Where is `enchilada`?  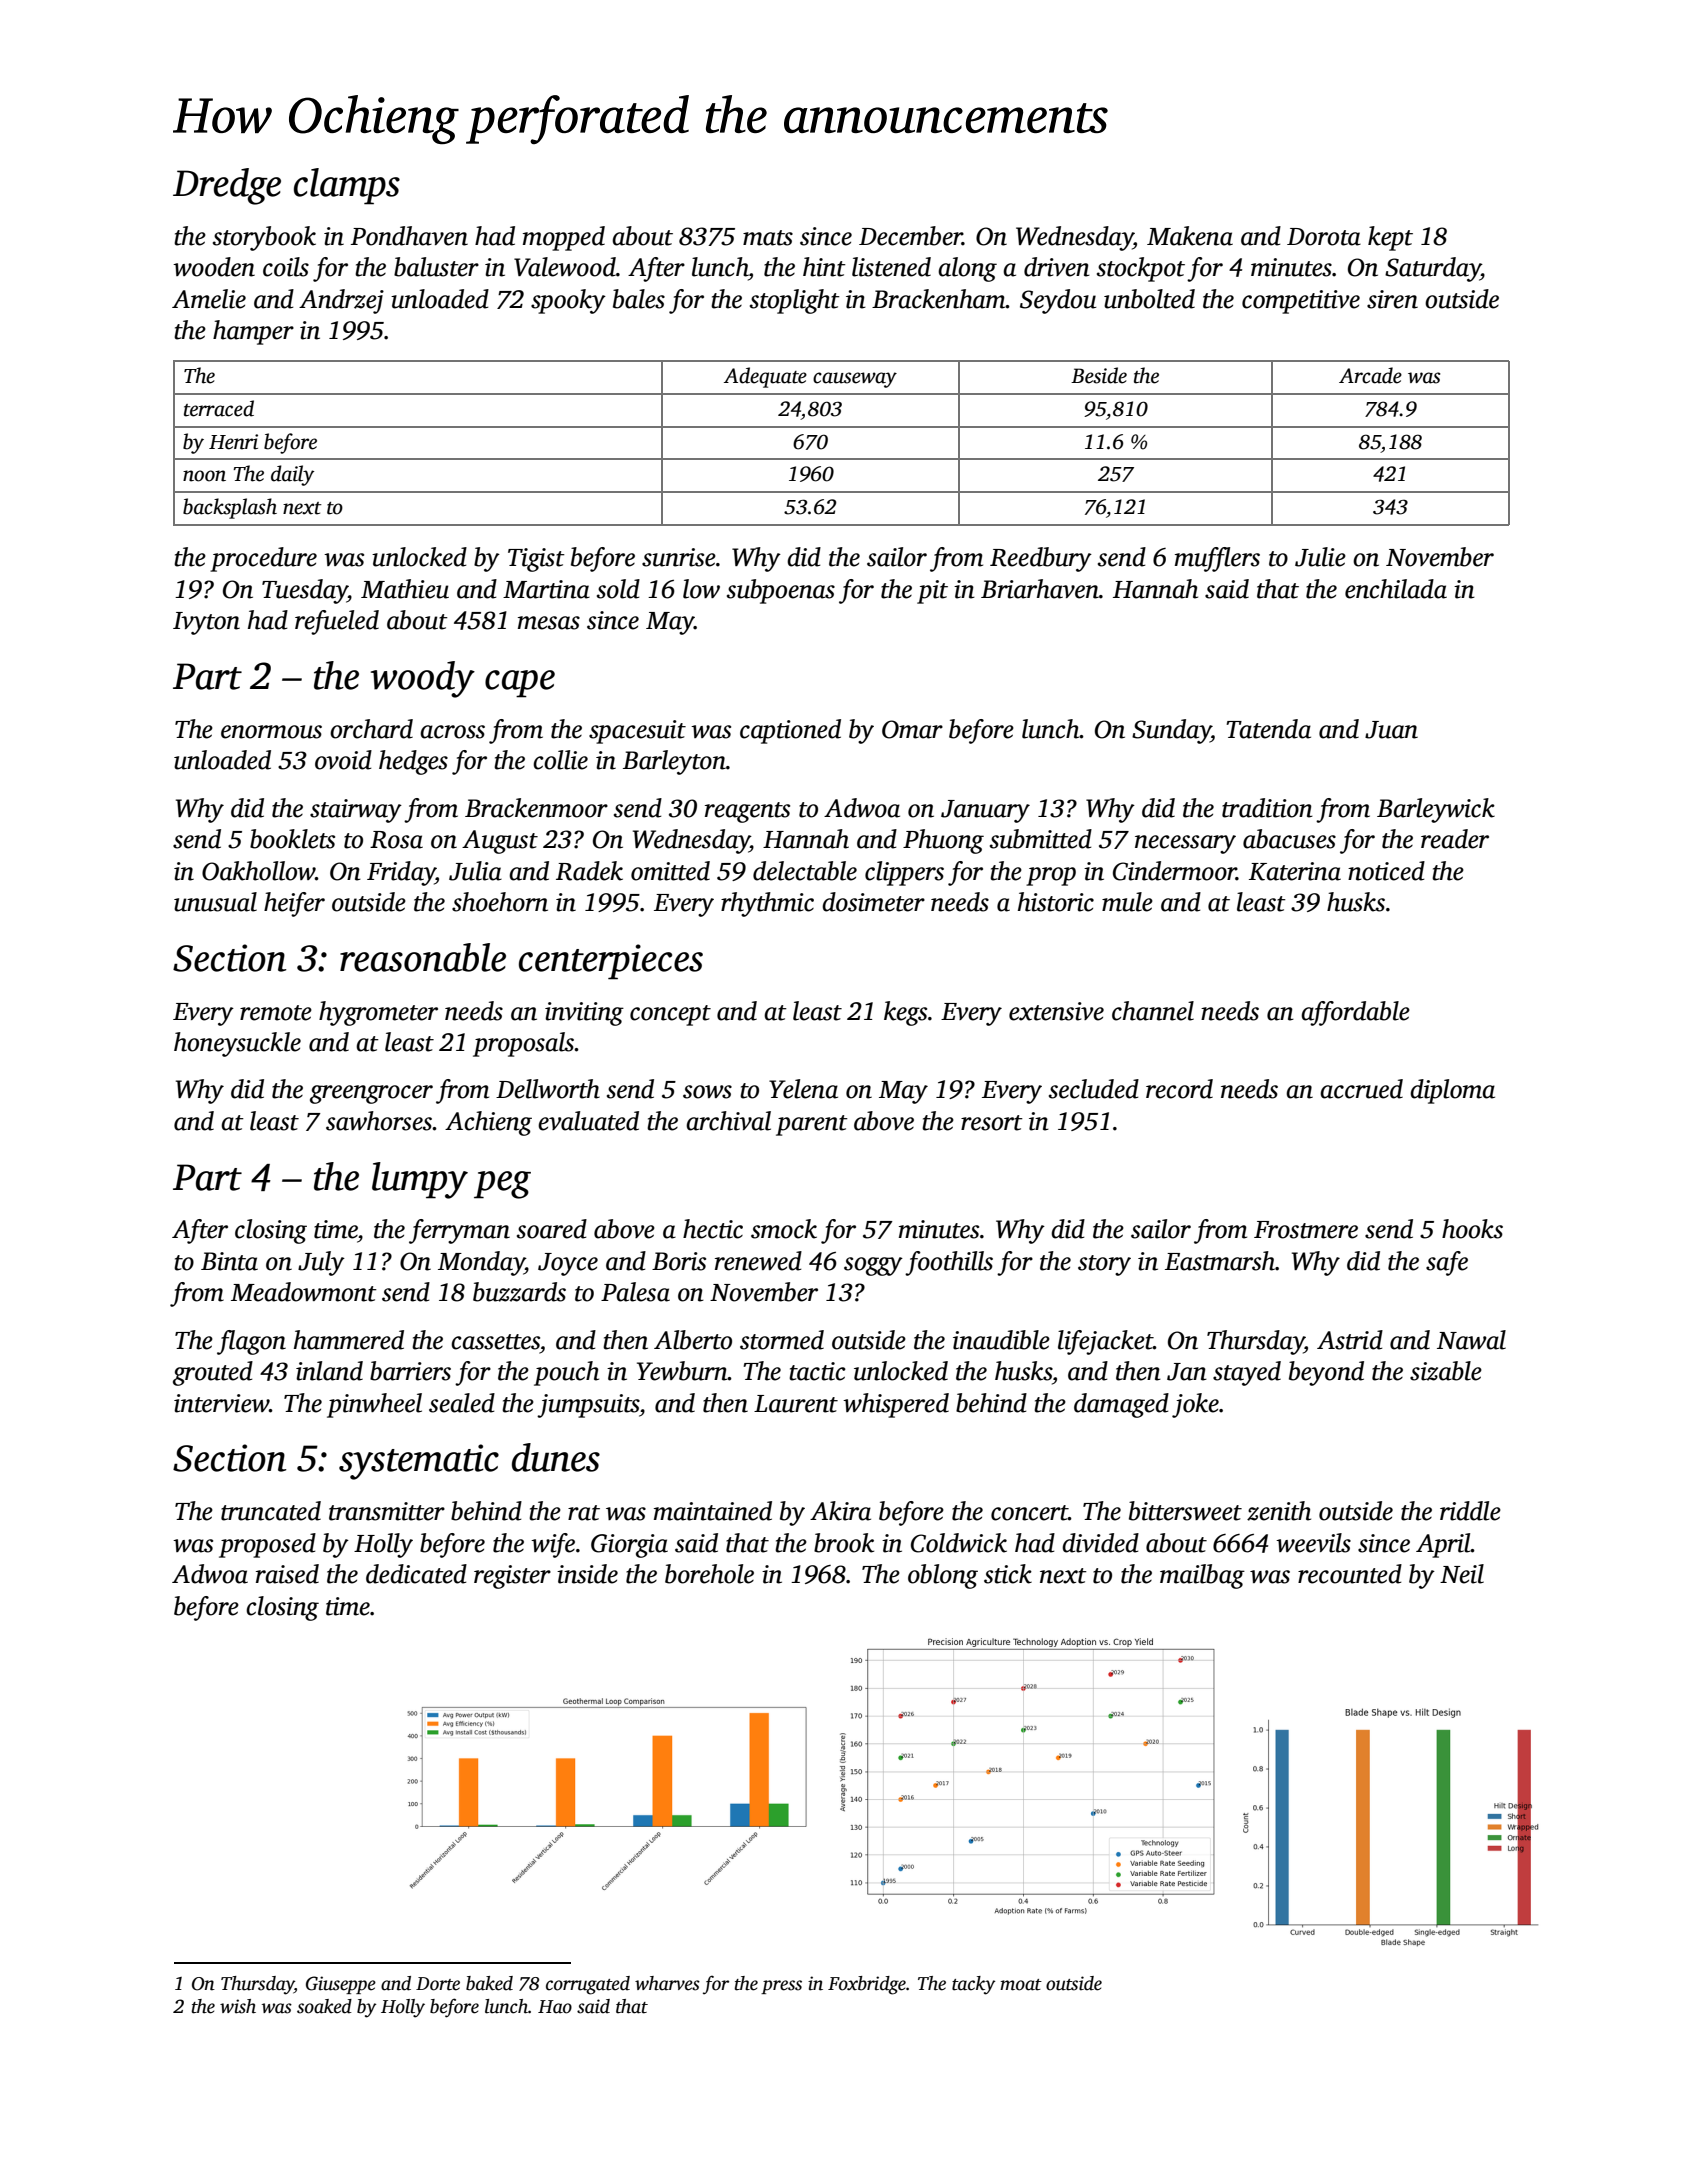 enchilada is located at coordinates (1396, 589).
